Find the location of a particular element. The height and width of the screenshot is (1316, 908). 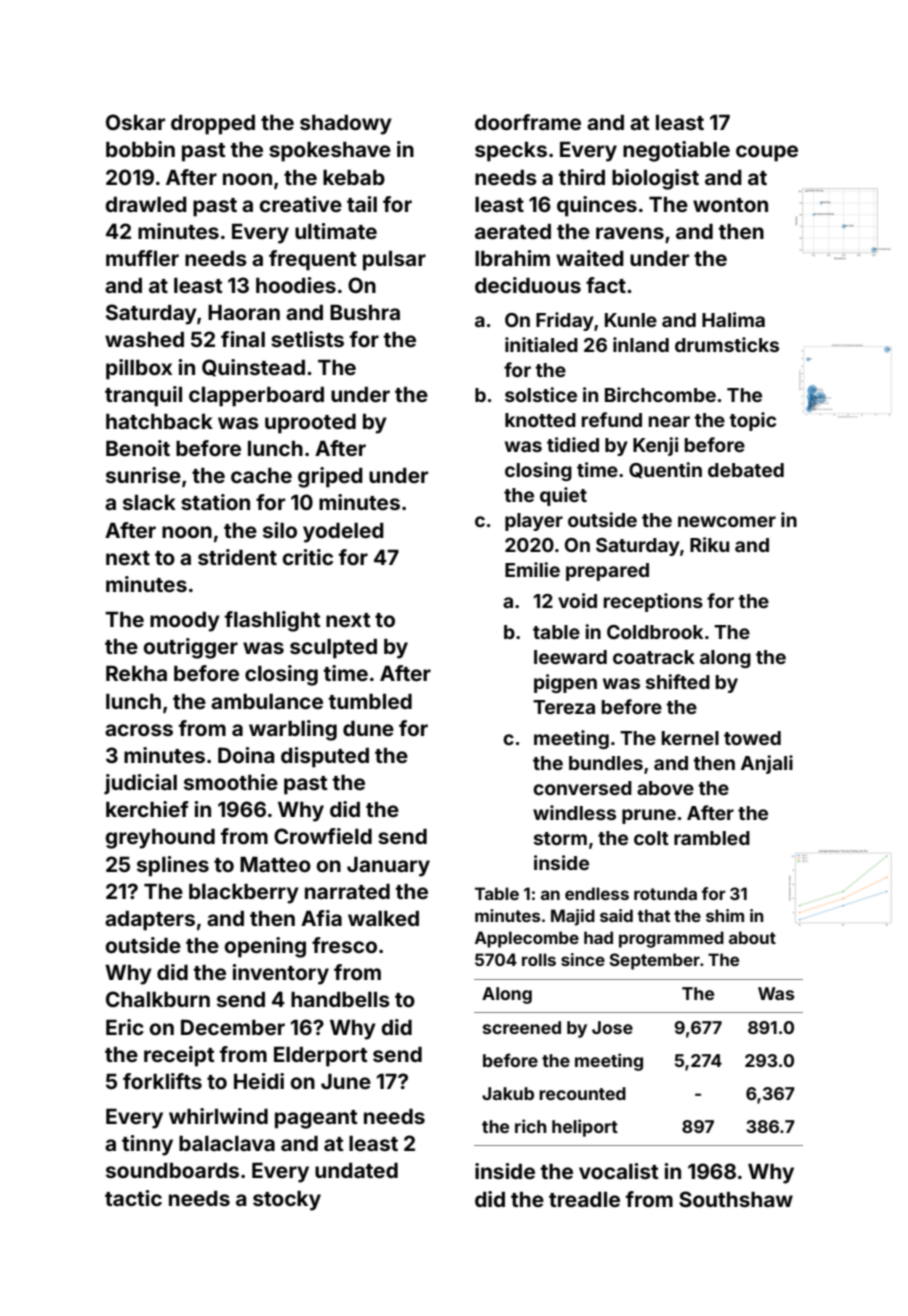

stocky is located at coordinates (287, 1201).
